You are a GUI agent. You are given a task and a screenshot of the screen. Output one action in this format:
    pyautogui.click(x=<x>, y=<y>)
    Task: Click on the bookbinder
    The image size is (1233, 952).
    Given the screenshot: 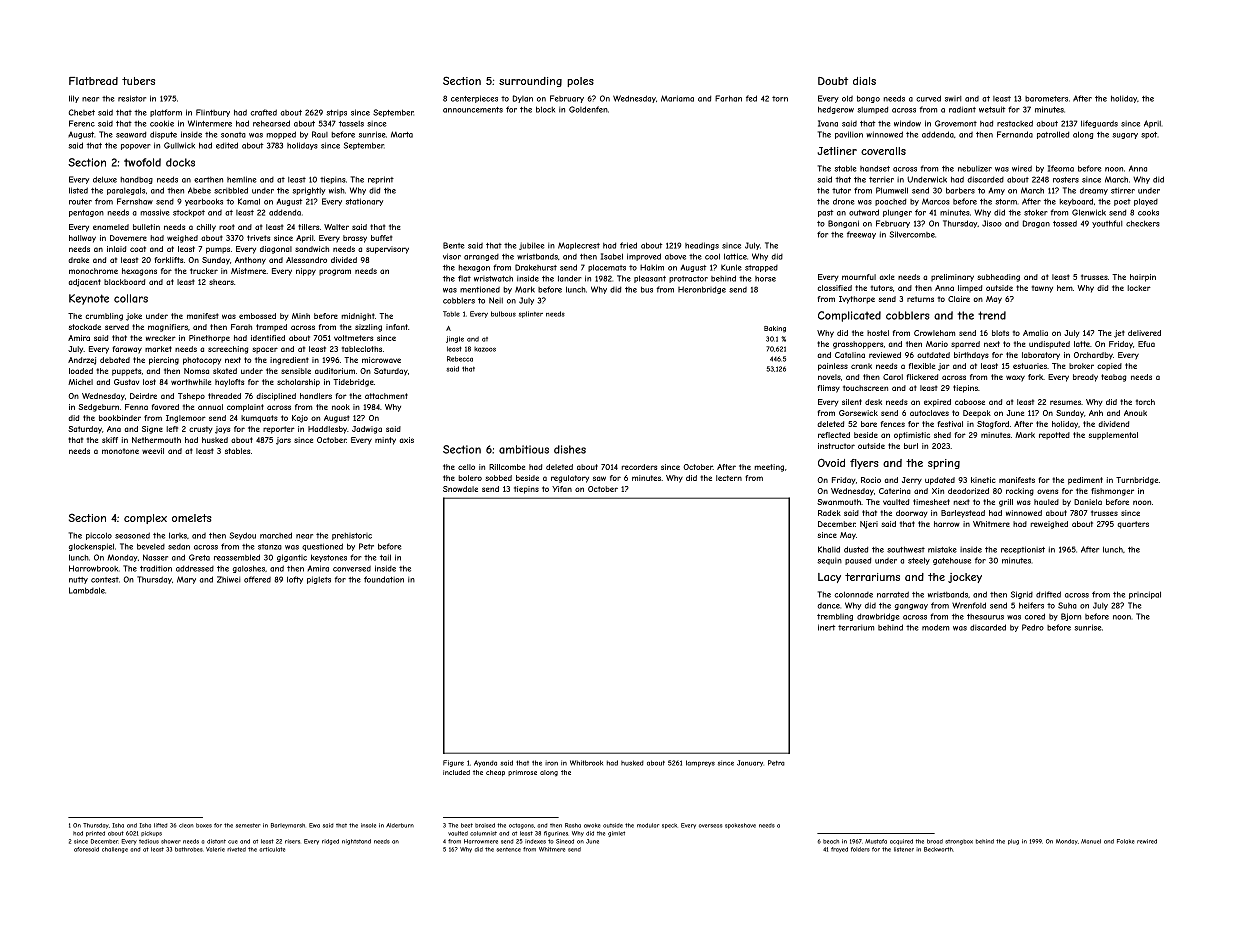 What is the action you would take?
    pyautogui.click(x=120, y=418)
